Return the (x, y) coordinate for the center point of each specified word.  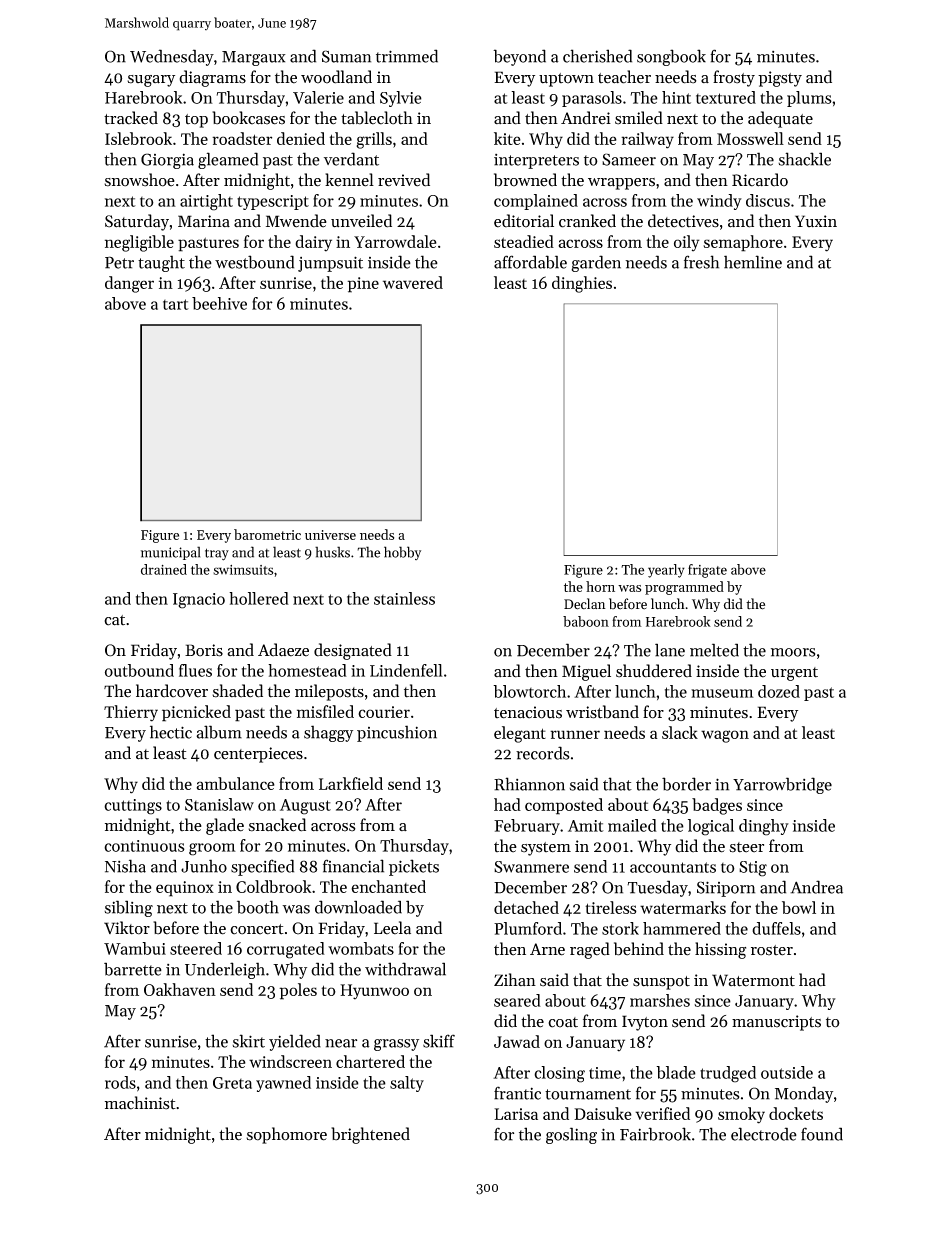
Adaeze (283, 650)
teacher (624, 77)
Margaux (254, 58)
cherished (597, 56)
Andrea (816, 887)
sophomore (286, 1135)
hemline (753, 262)
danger (129, 284)
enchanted (388, 886)
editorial (524, 221)
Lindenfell (406, 670)
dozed (779, 691)
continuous (144, 846)
